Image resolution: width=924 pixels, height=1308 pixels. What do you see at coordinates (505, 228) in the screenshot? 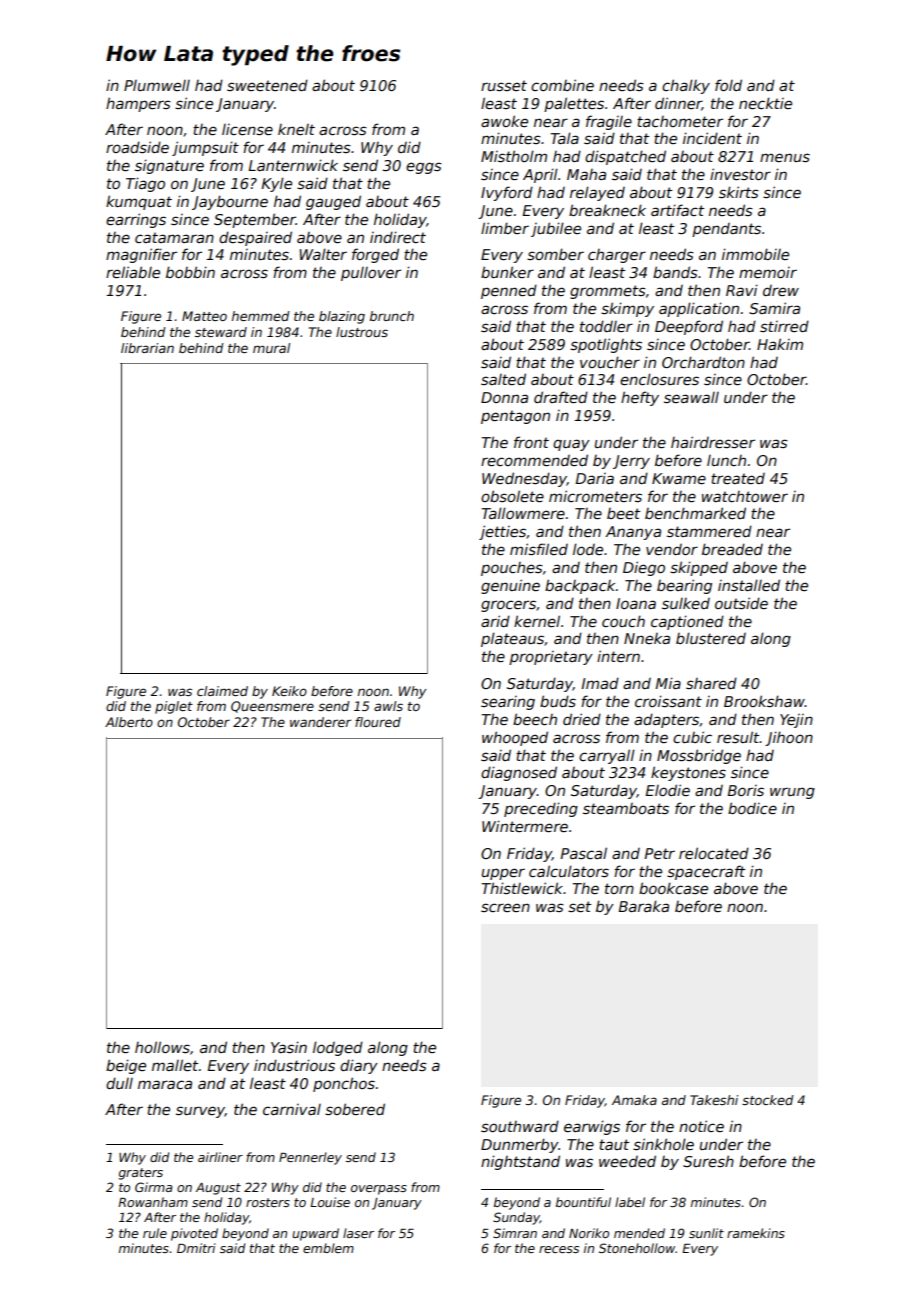
I see `limber` at bounding box center [505, 228].
